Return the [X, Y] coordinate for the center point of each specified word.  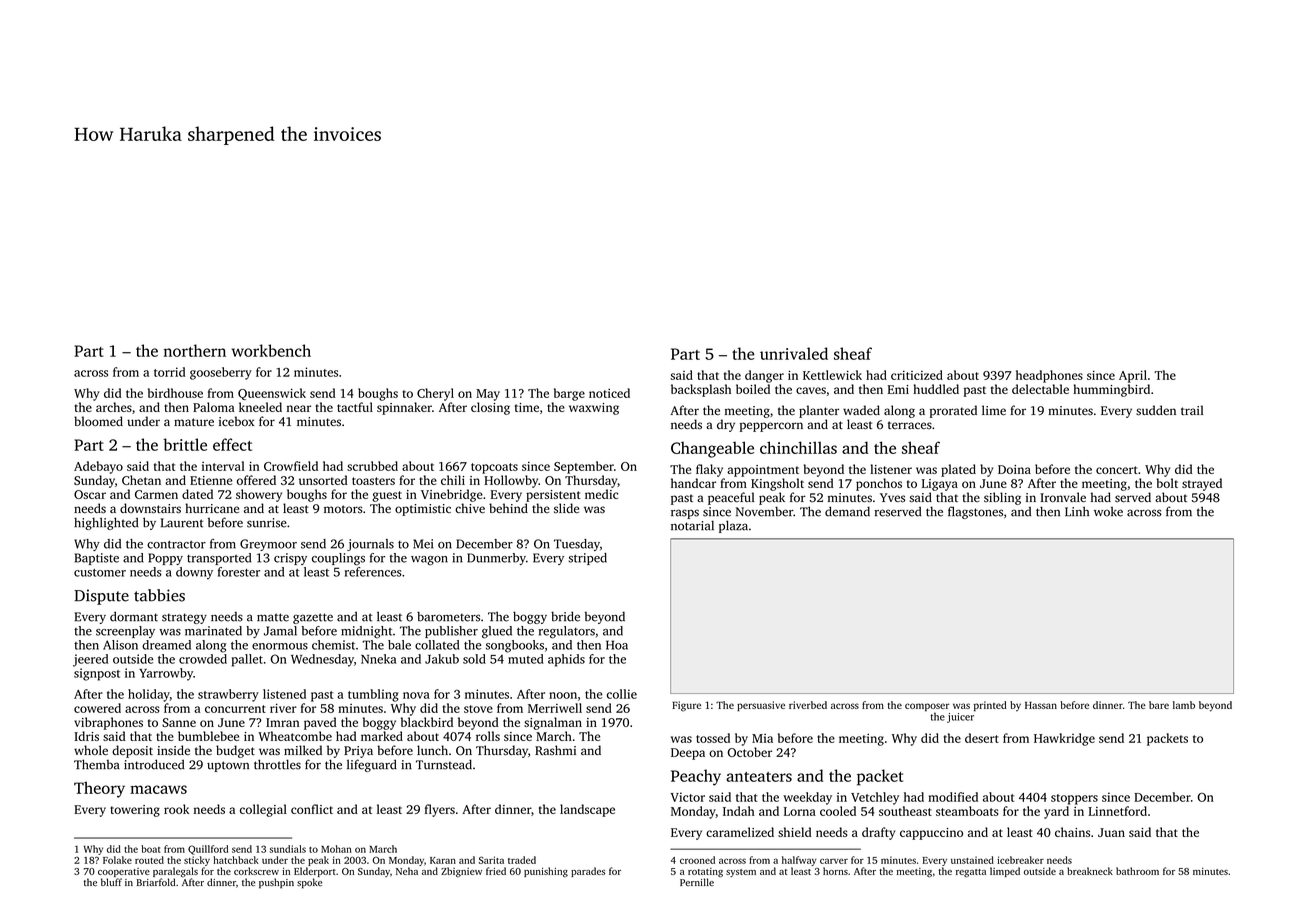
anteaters [759, 777]
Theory [99, 789]
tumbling [373, 695]
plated [958, 470]
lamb [1184, 705]
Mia [762, 738]
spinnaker [404, 408]
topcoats [494, 468]
